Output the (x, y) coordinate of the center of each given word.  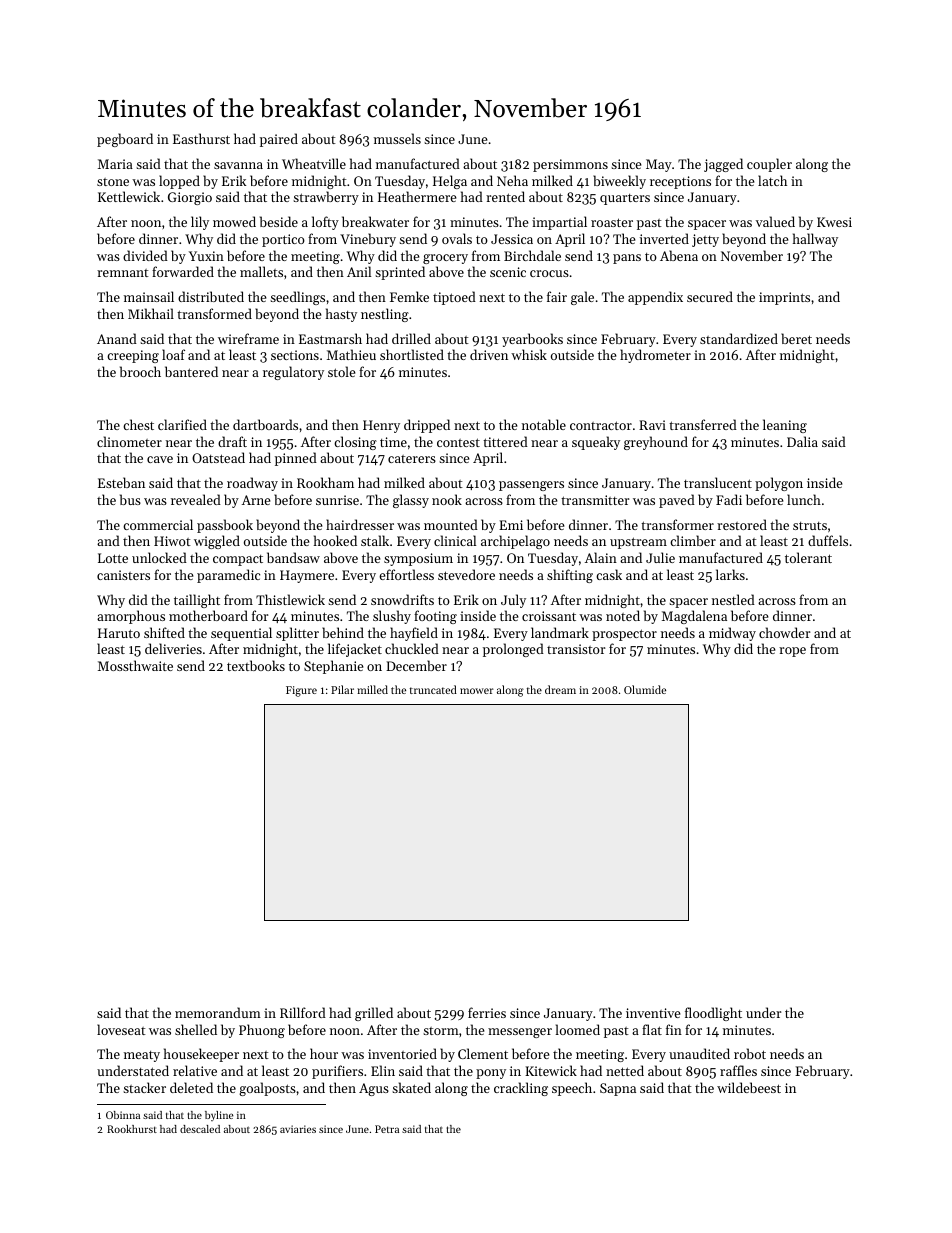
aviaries (298, 1129)
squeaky (596, 443)
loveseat (121, 1029)
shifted (164, 632)
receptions (680, 182)
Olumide (645, 689)
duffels (828, 540)
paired (279, 140)
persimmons (570, 165)
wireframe (248, 338)
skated (411, 1087)
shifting (570, 576)
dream (560, 689)
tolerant (808, 557)
